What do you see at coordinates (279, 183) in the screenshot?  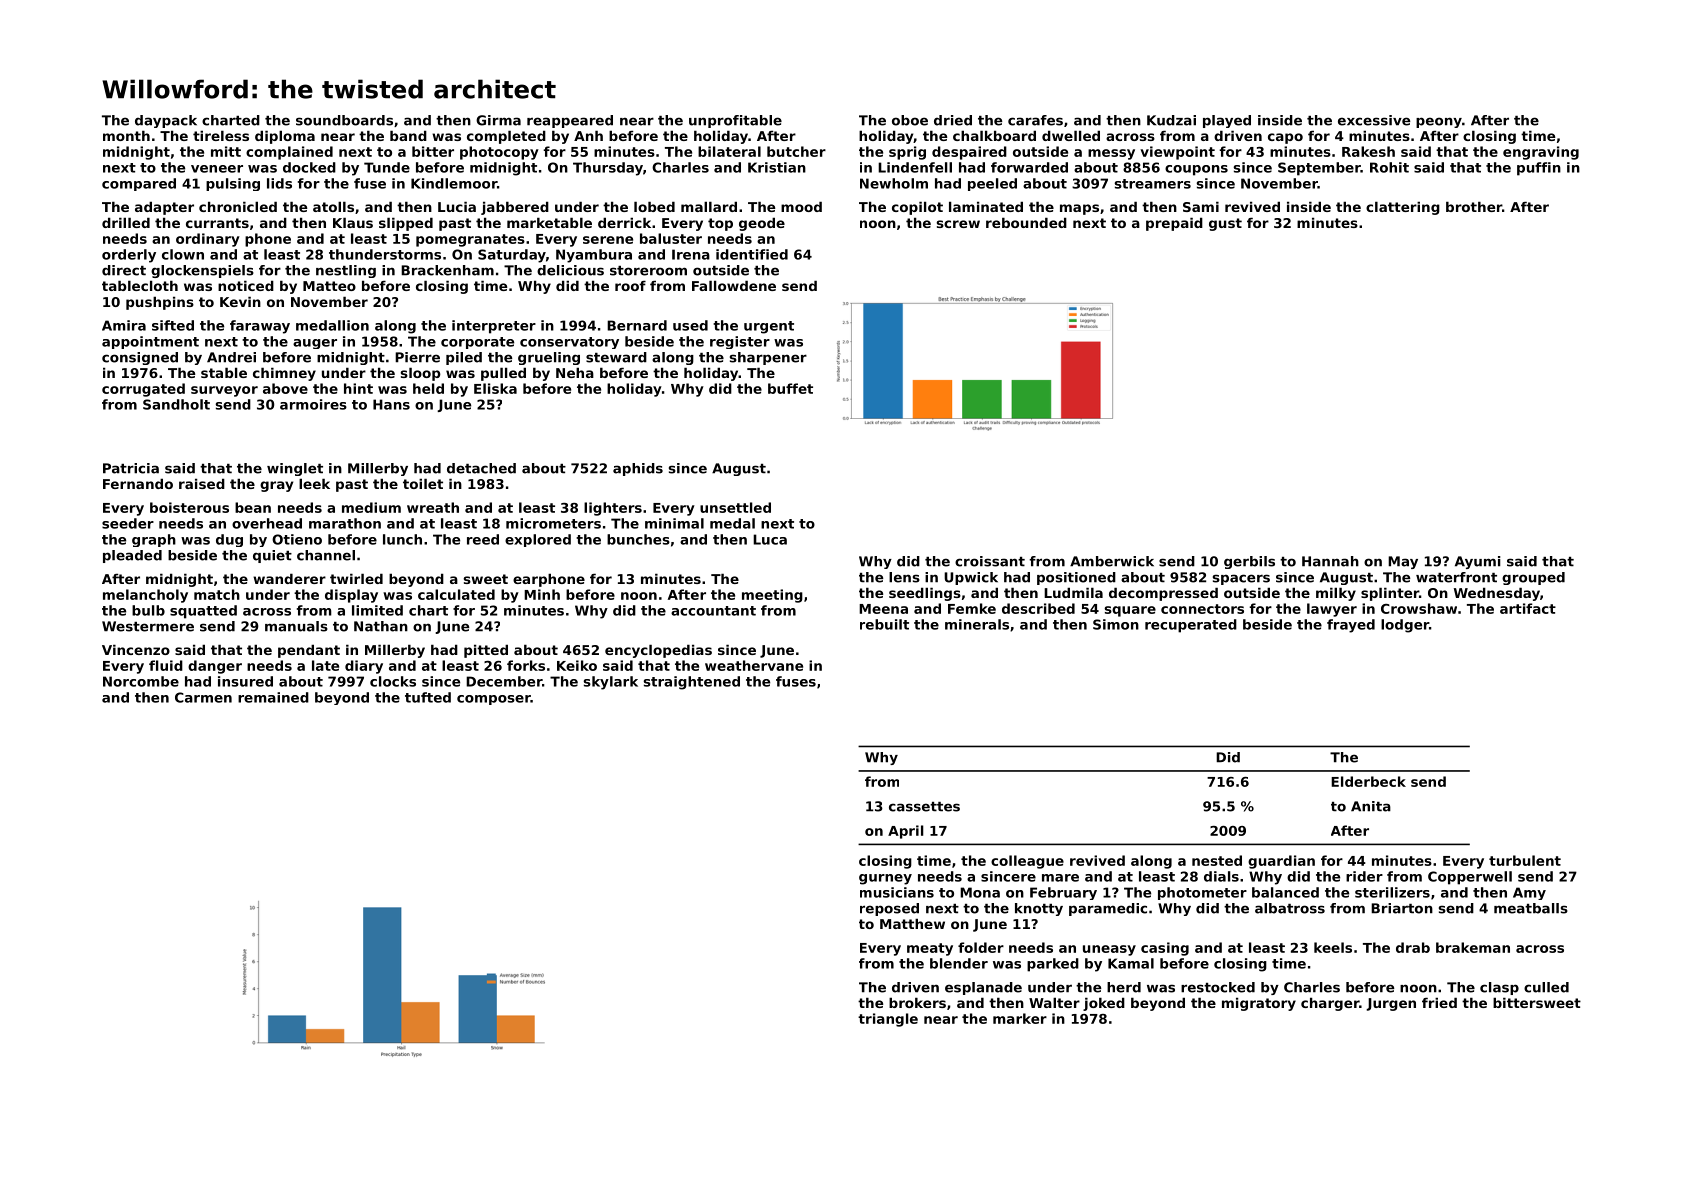 I see `lids` at bounding box center [279, 183].
